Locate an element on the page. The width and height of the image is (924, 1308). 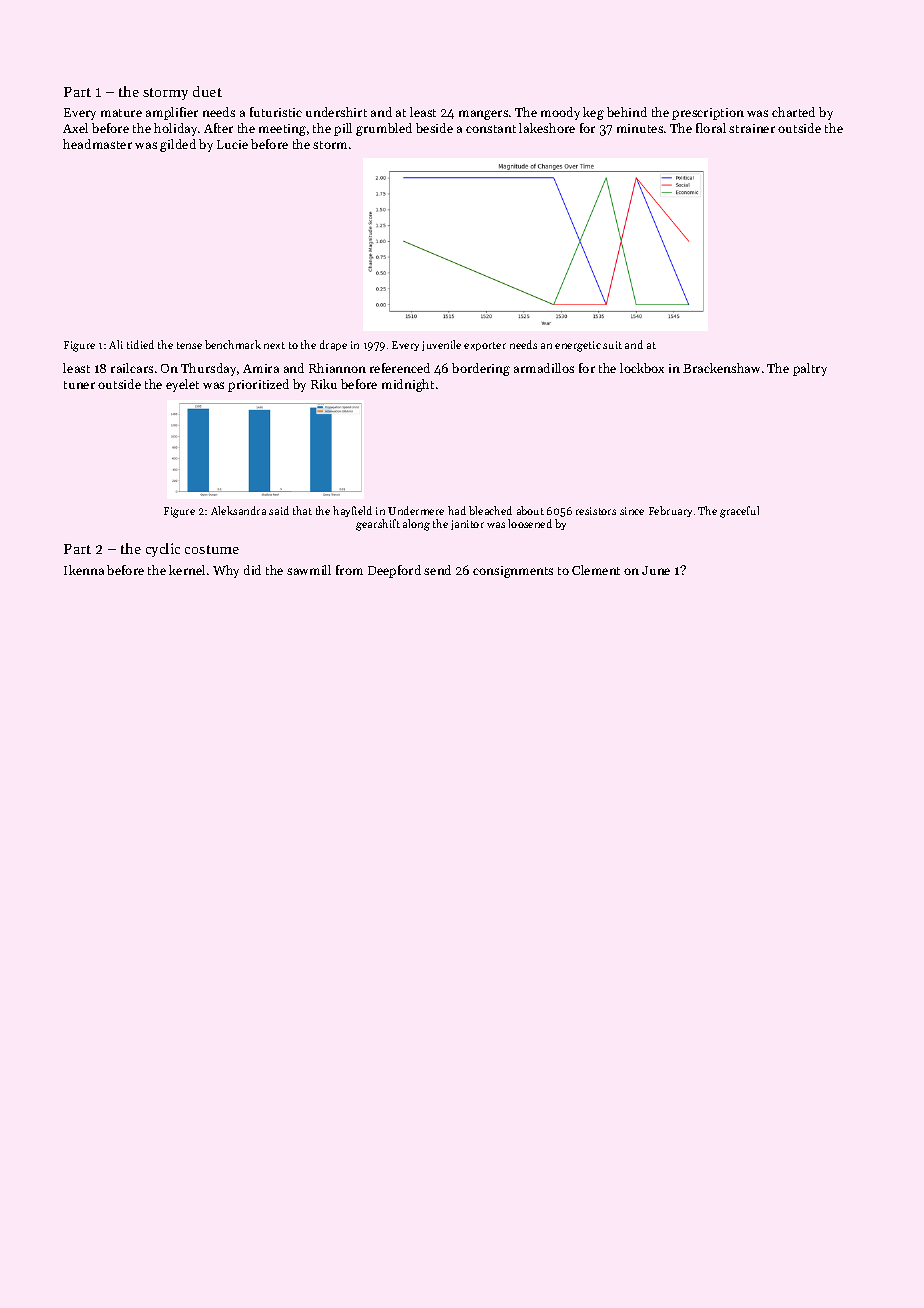
midnight is located at coordinates (408, 385).
